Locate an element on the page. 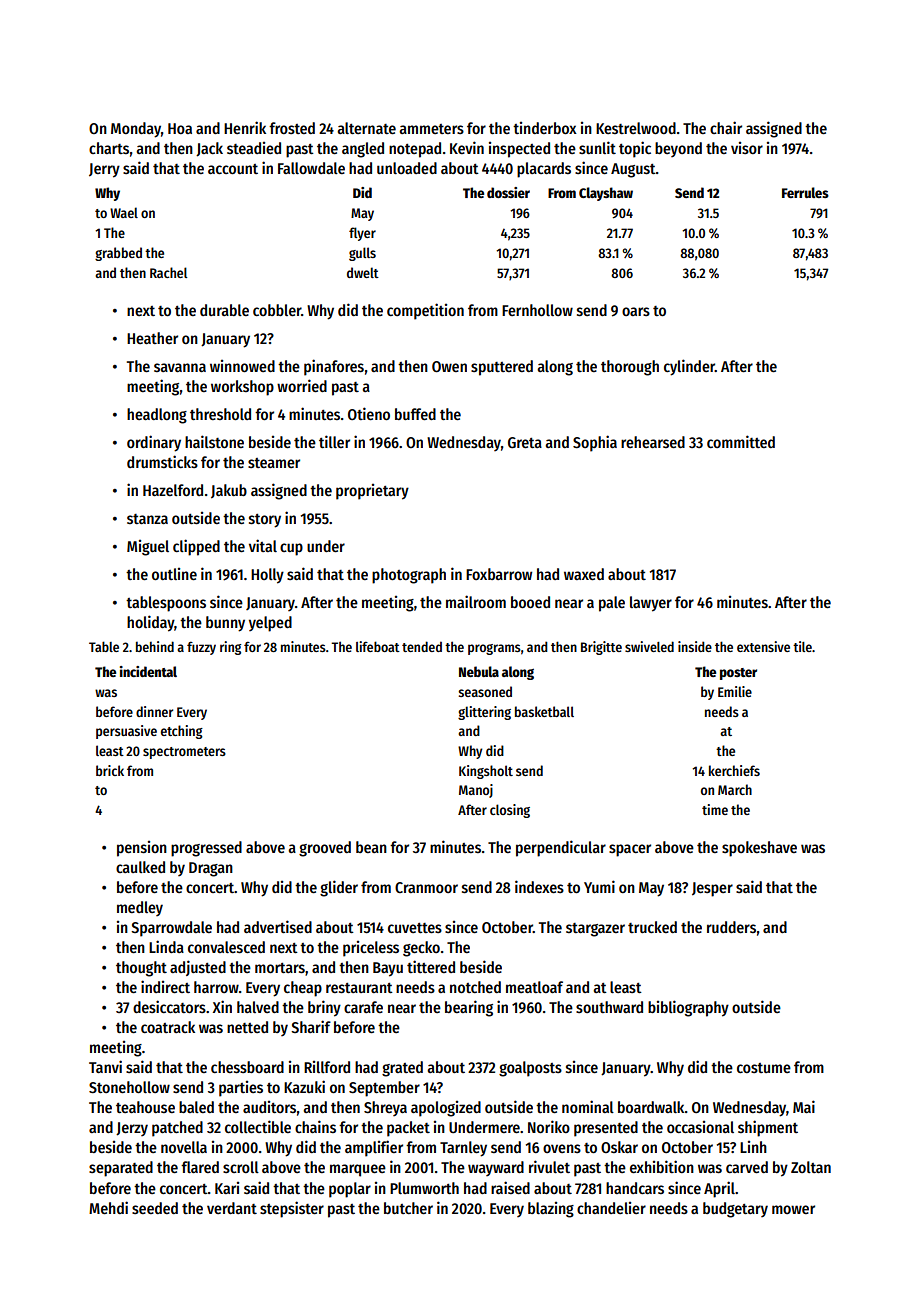 The image size is (924, 1308). mower is located at coordinates (793, 1209).
